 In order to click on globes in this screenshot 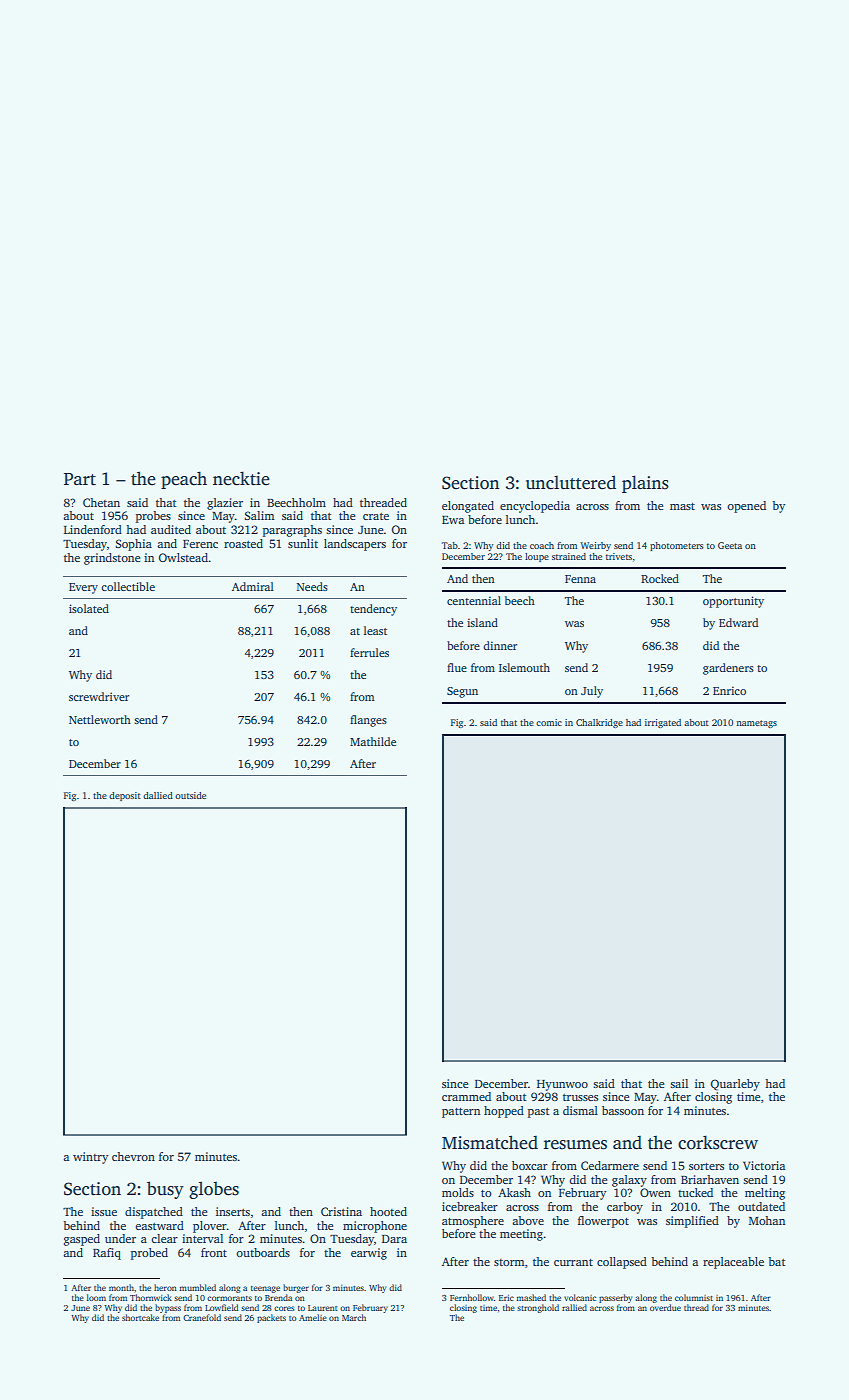, I will do `click(214, 1190)`.
